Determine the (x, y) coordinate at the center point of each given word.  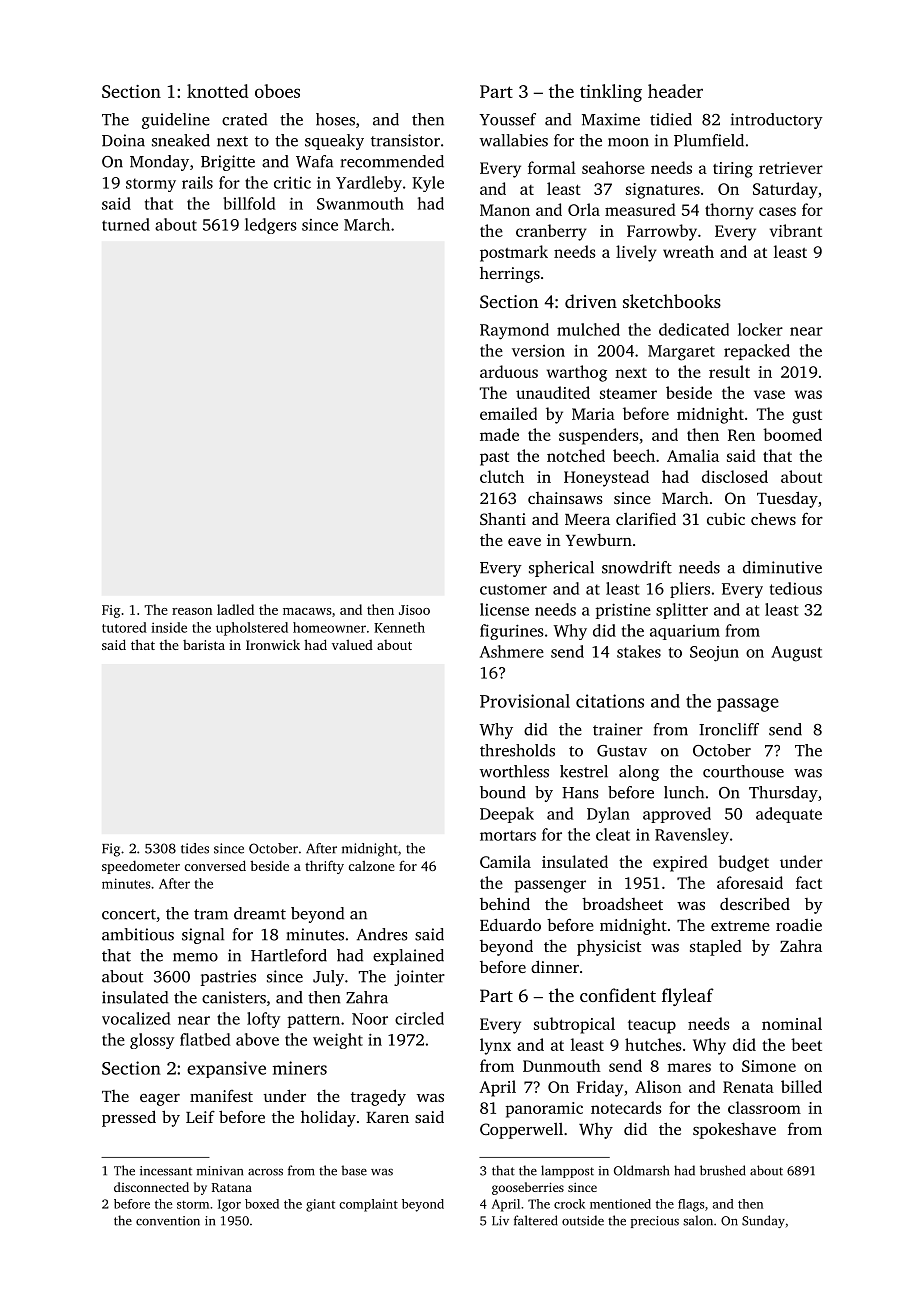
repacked (757, 352)
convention (168, 1221)
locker (760, 329)
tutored (124, 627)
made (499, 434)
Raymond (514, 331)
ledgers (270, 226)
